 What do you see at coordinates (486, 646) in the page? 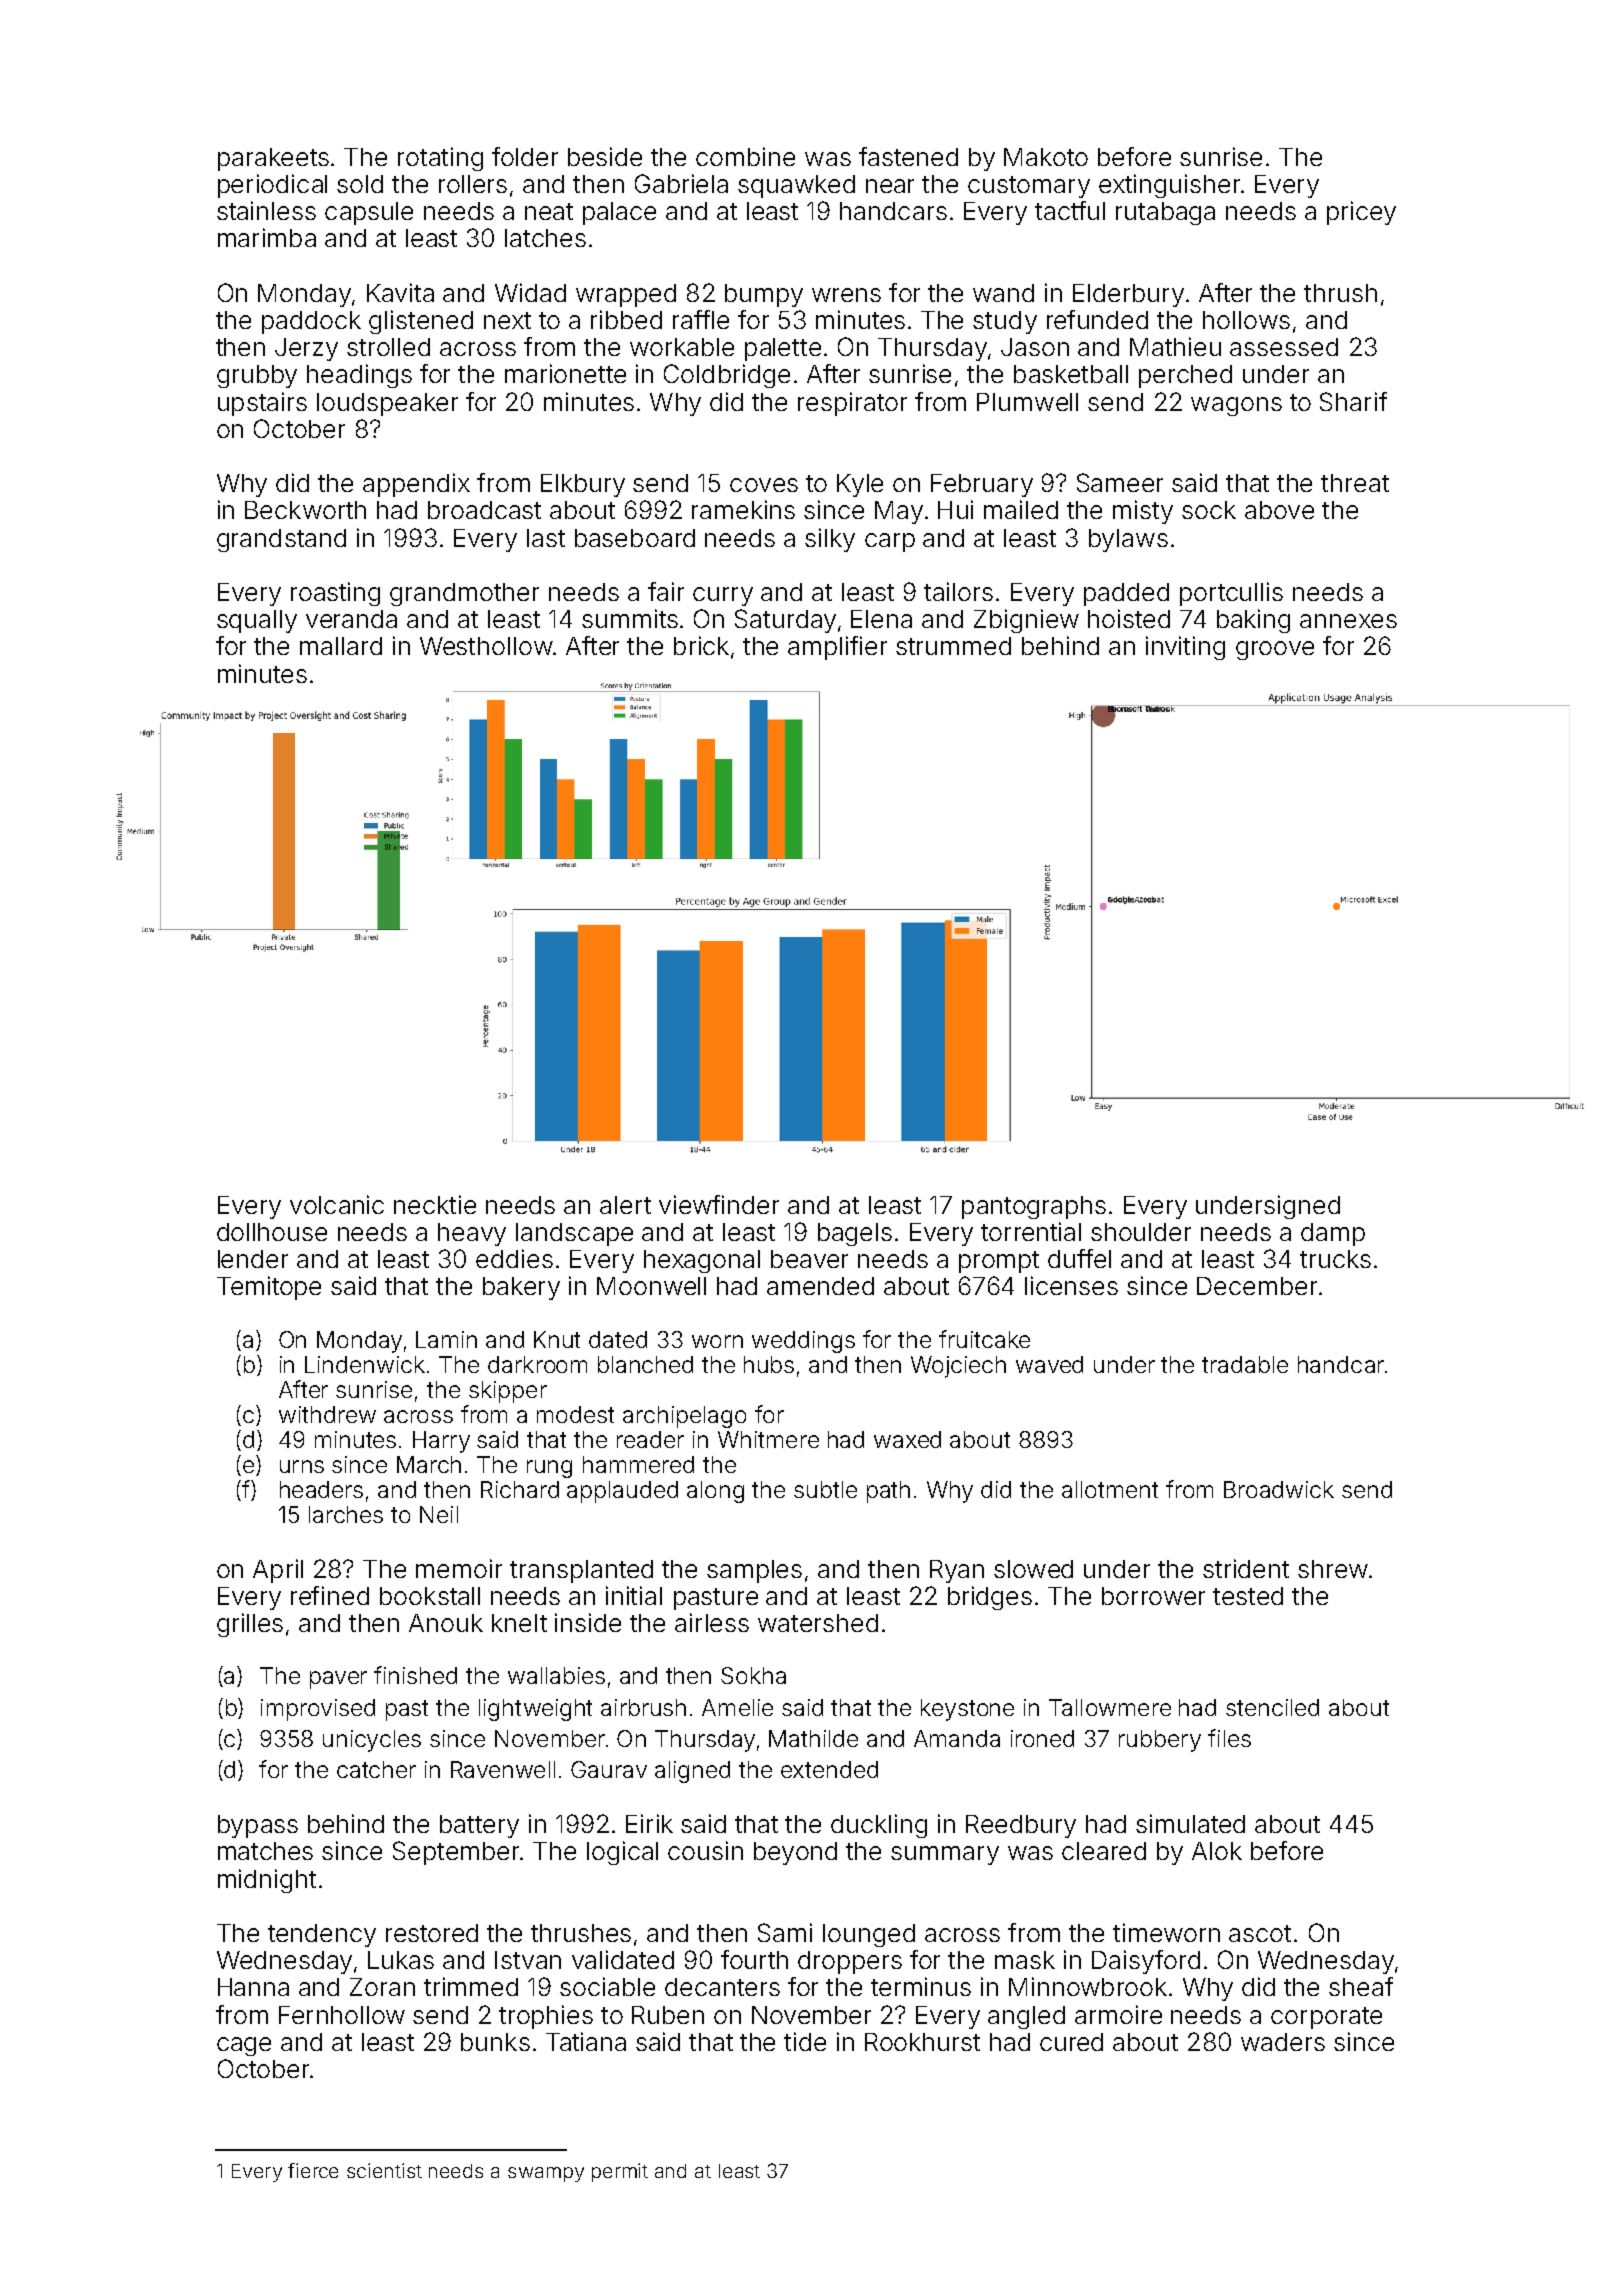
I see `Westhollow` at bounding box center [486, 646].
